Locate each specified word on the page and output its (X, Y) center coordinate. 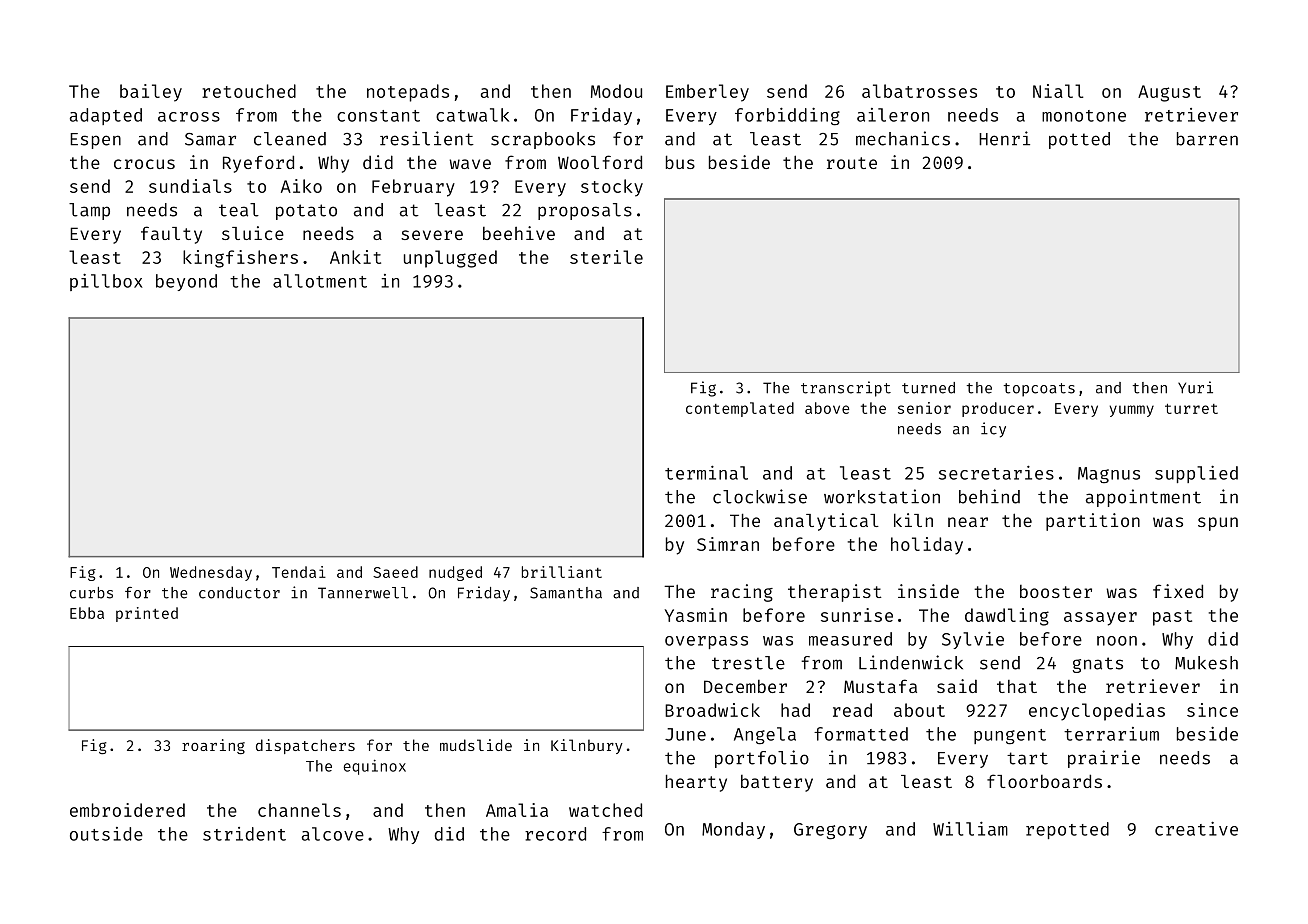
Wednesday (211, 573)
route (852, 163)
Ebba (87, 613)
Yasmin (696, 615)
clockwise (760, 496)
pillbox (106, 282)
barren (1207, 139)
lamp (89, 211)
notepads (408, 93)
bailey (151, 93)
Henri (1004, 138)
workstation (882, 496)
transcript (846, 389)
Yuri (1195, 387)
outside (106, 834)
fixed (1178, 591)
